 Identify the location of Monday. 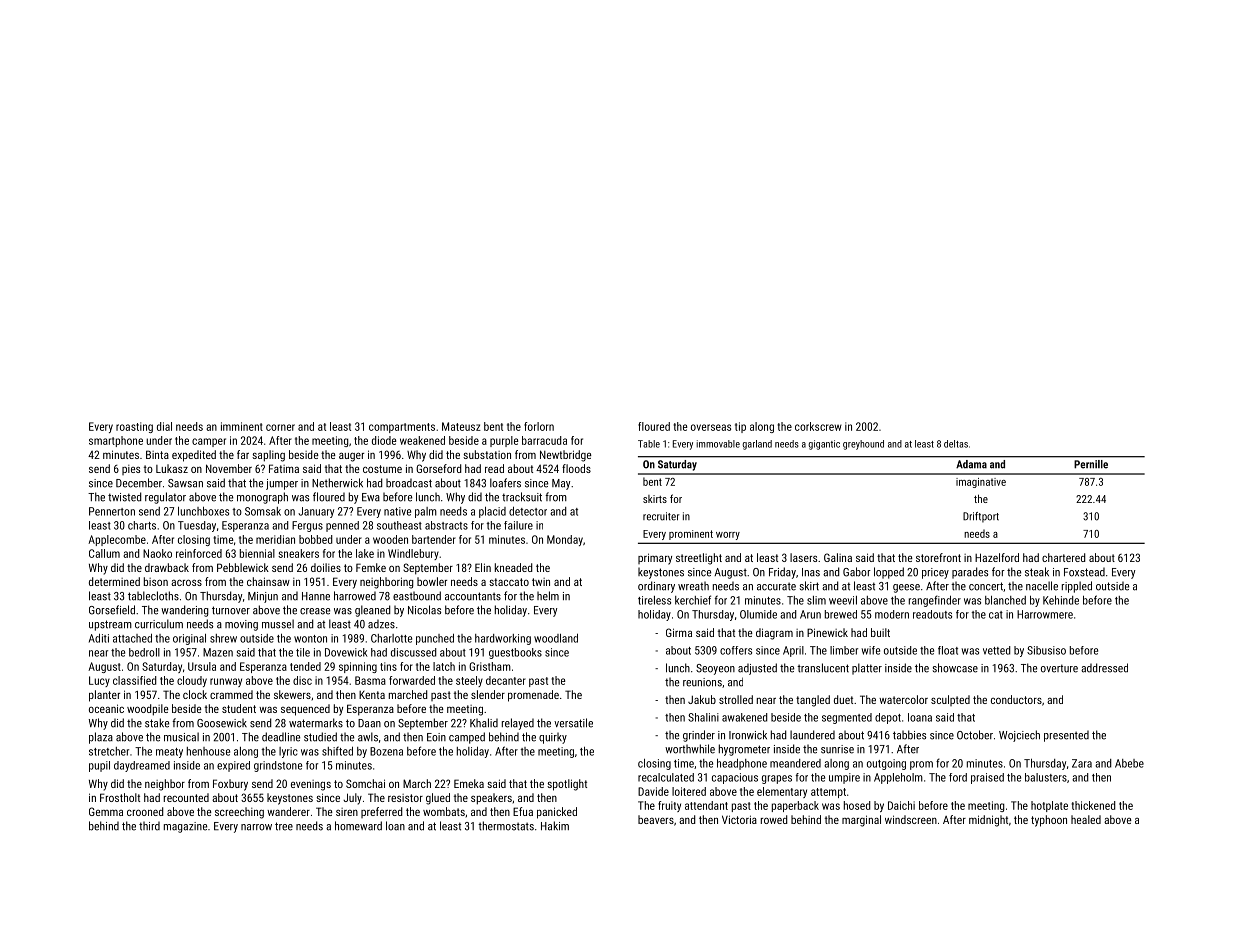
(565, 540).
